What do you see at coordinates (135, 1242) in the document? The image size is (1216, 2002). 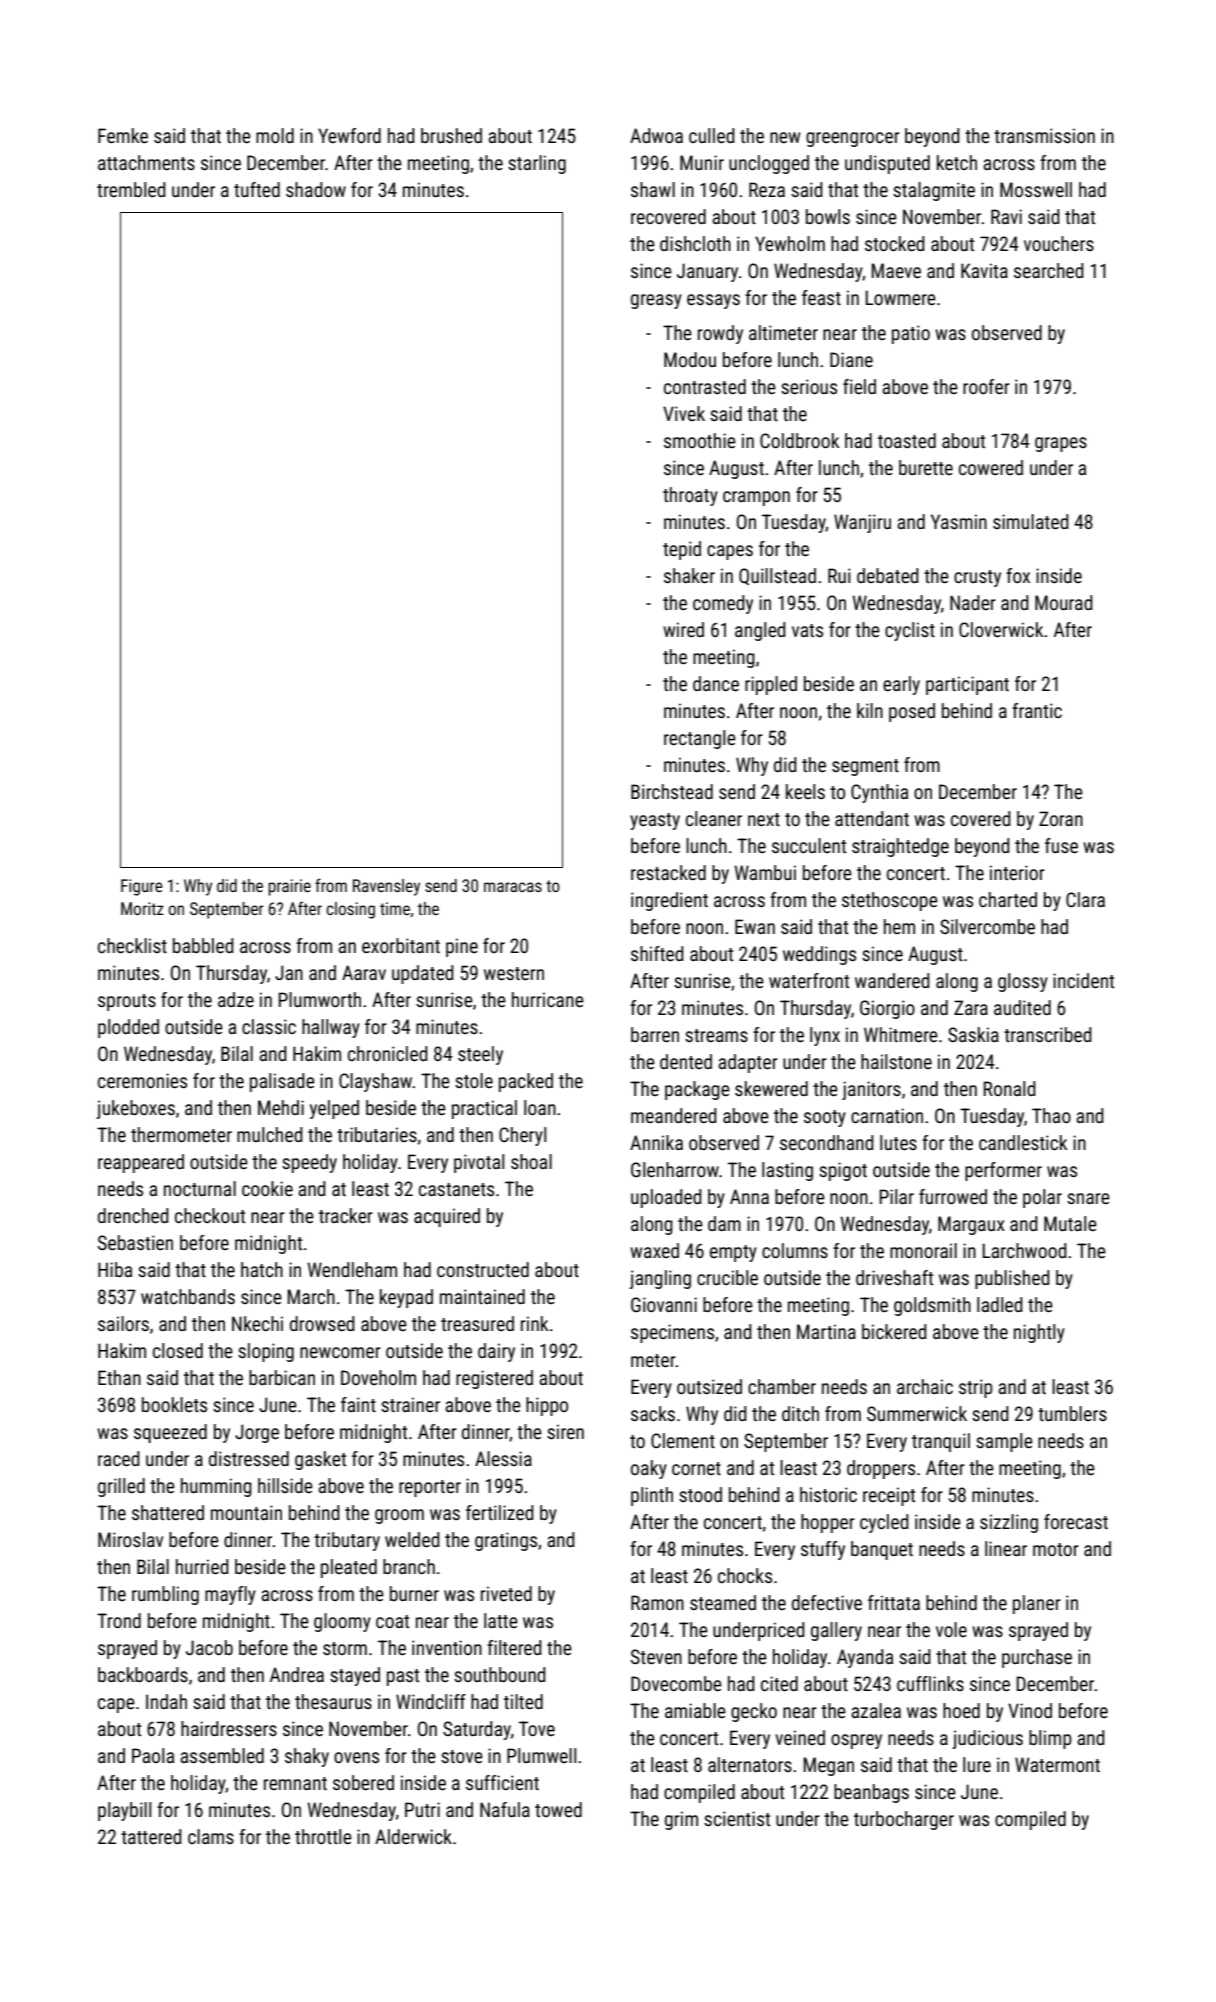 I see `Sebastien` at bounding box center [135, 1242].
